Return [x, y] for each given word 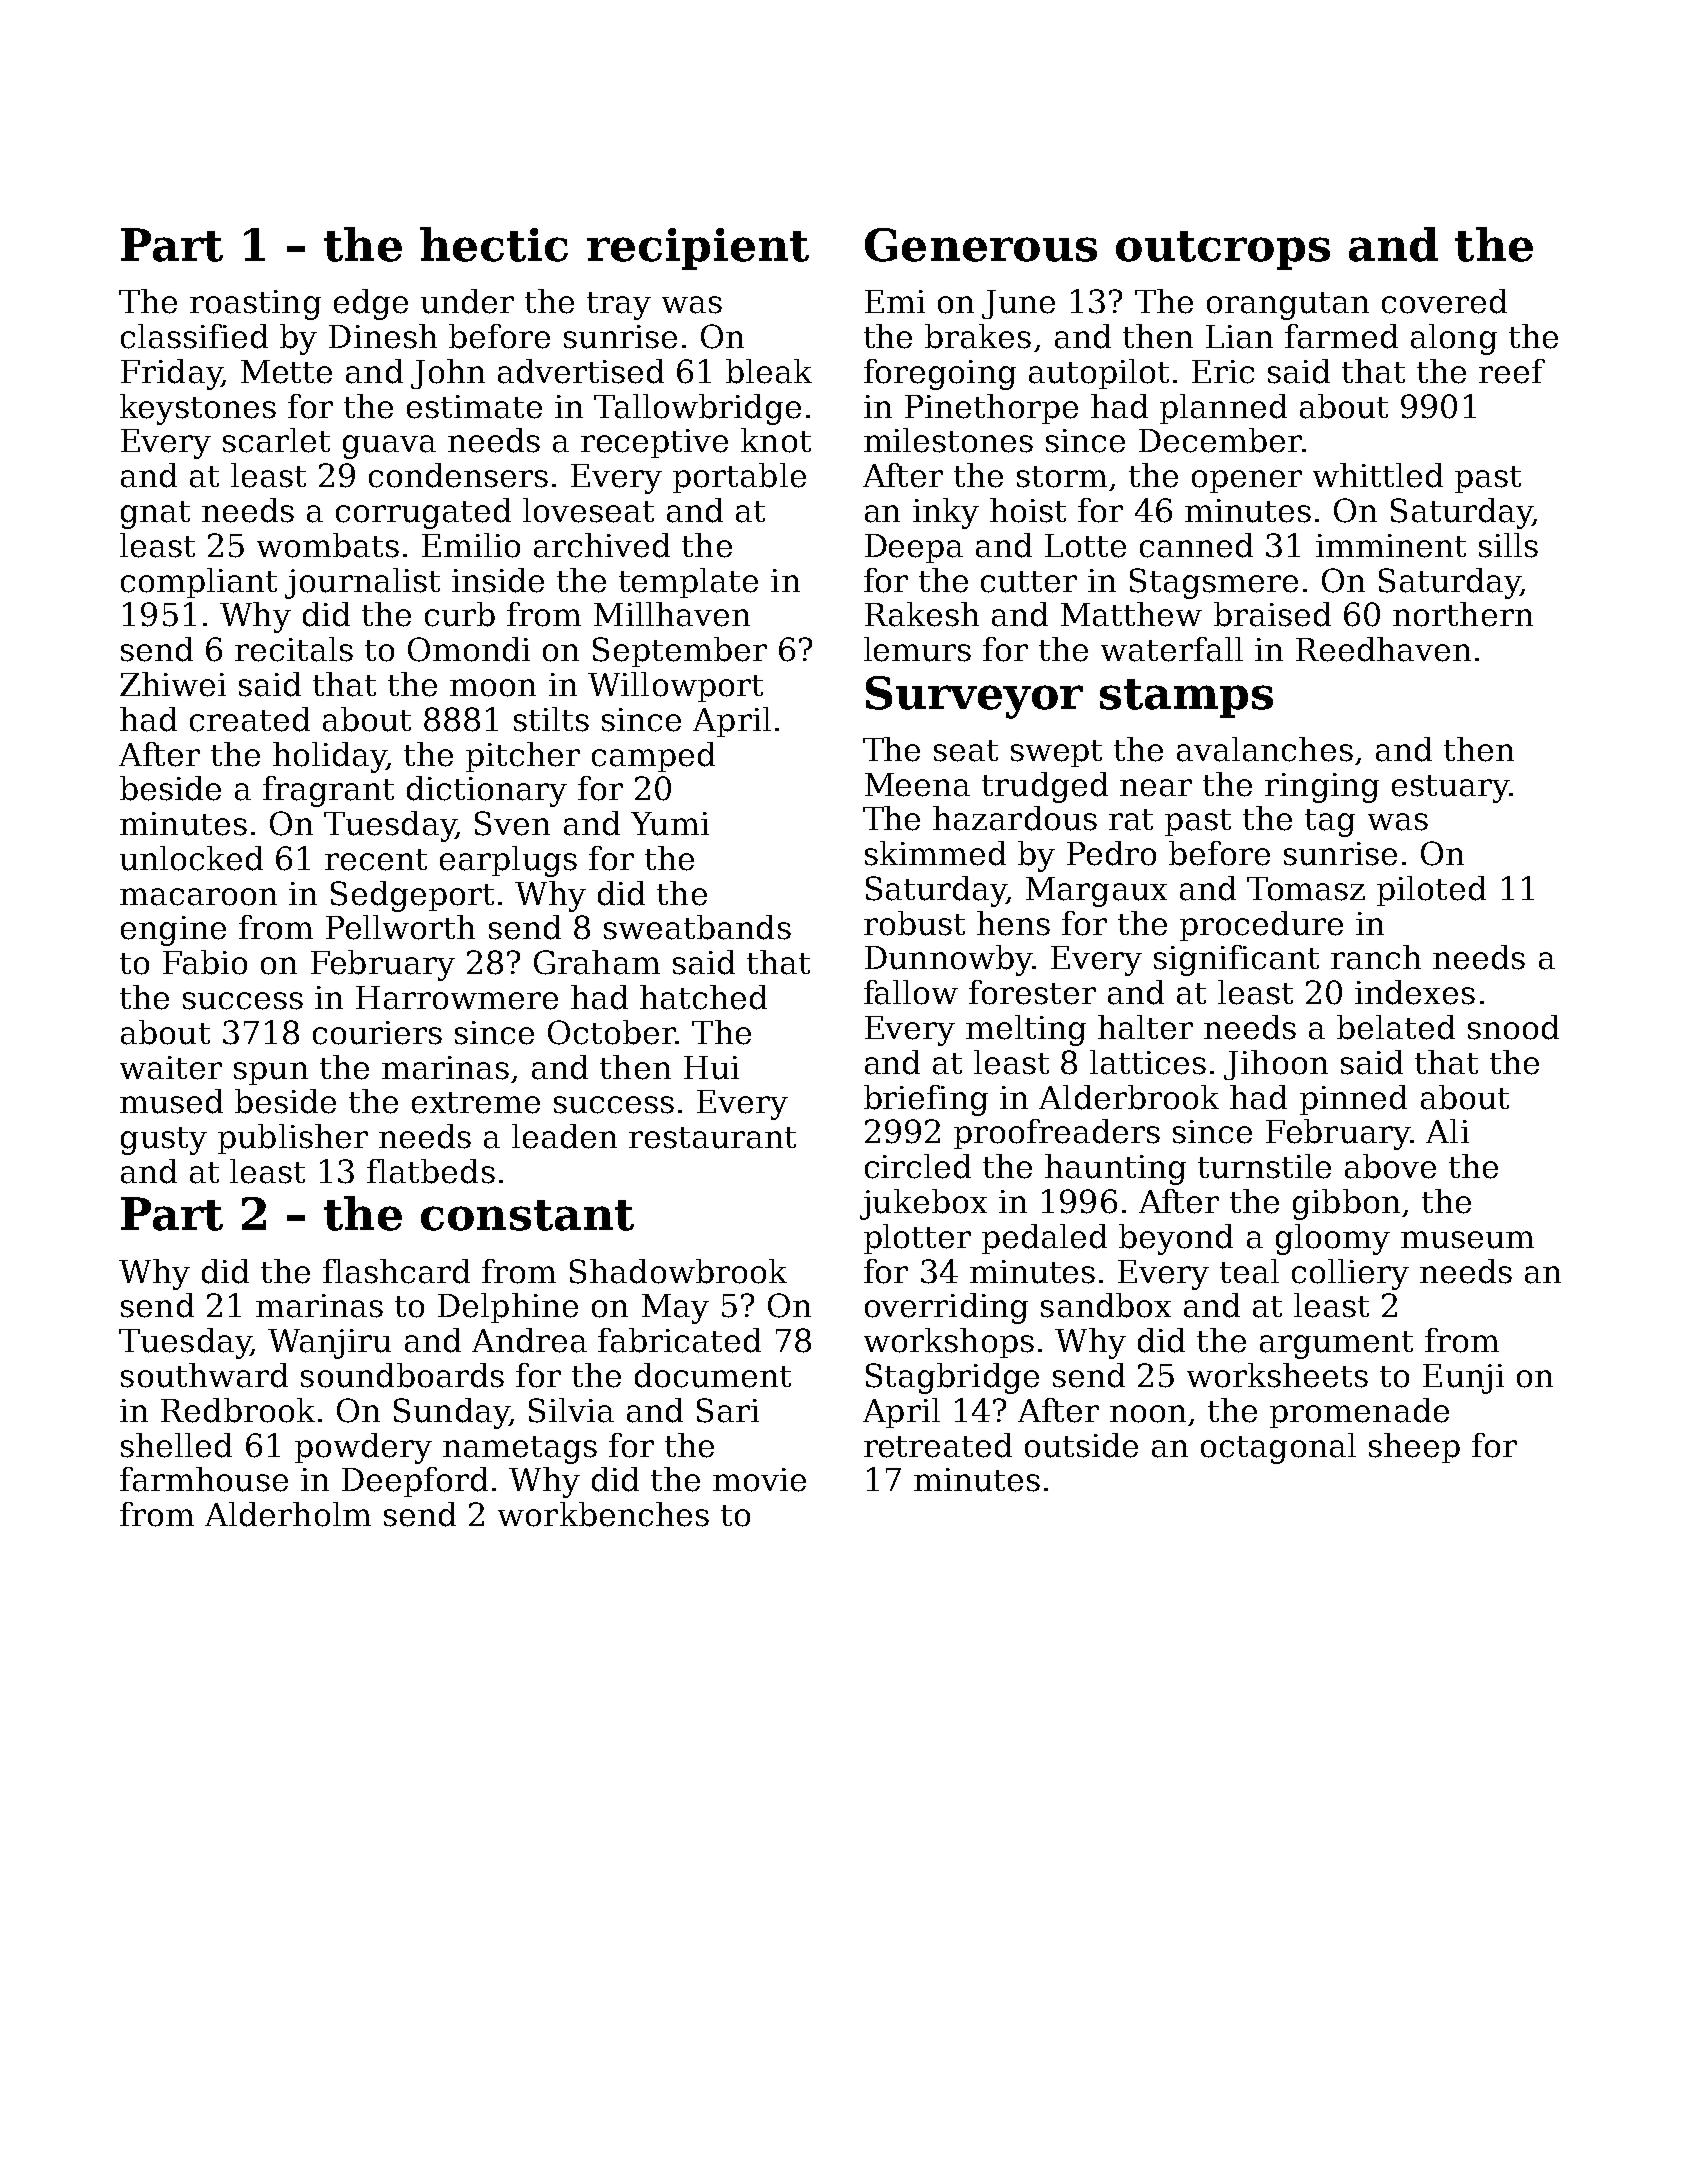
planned [1223, 409]
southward [204, 1375]
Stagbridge [952, 1378]
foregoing [940, 374]
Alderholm [288, 1514]
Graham [597, 962]
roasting [255, 305]
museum [1467, 1240]
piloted [1431, 891]
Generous [981, 245]
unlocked [191, 858]
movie [759, 1480]
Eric [1223, 372]
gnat [155, 515]
